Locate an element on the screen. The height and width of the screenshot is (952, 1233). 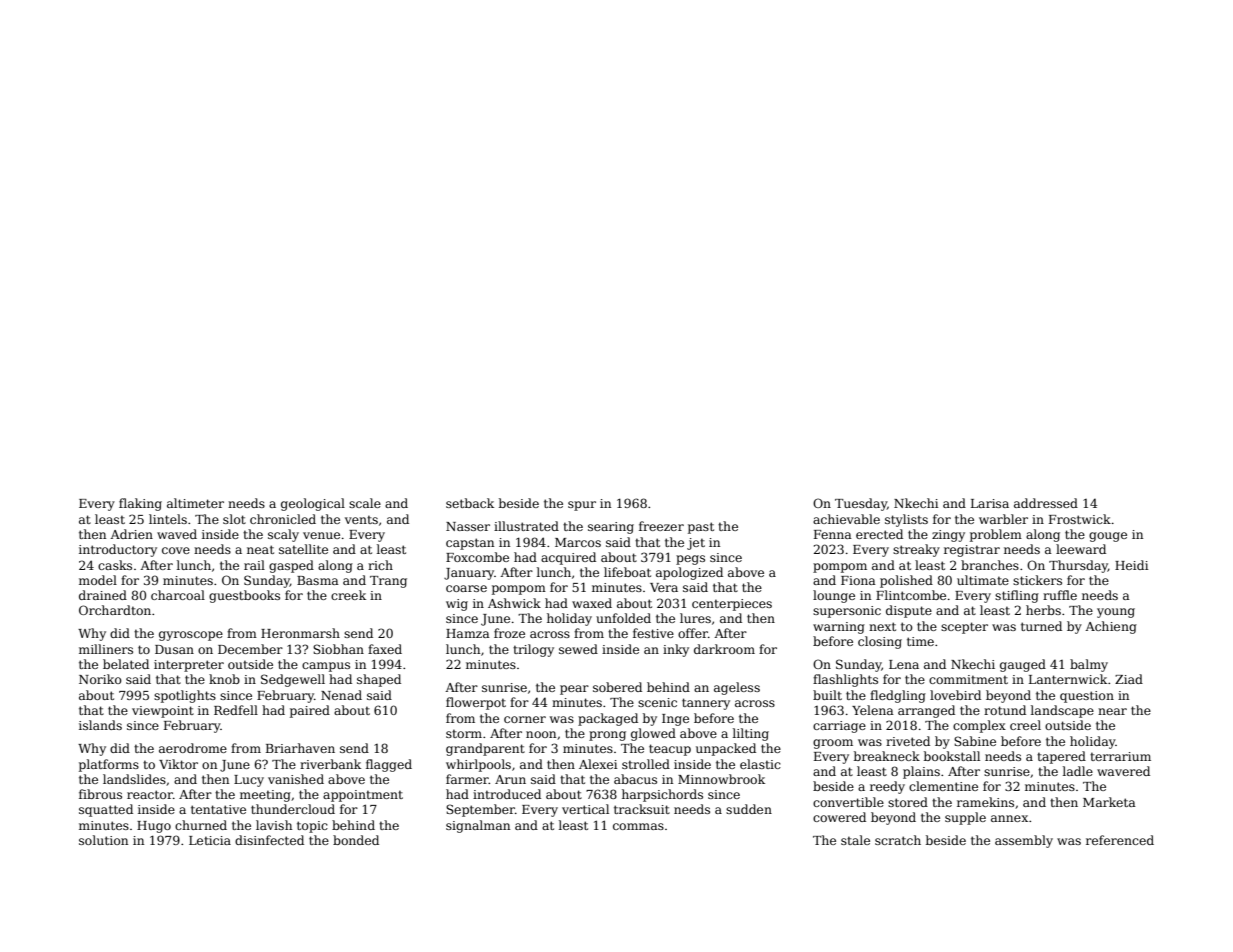
Briarhaven is located at coordinates (300, 748).
